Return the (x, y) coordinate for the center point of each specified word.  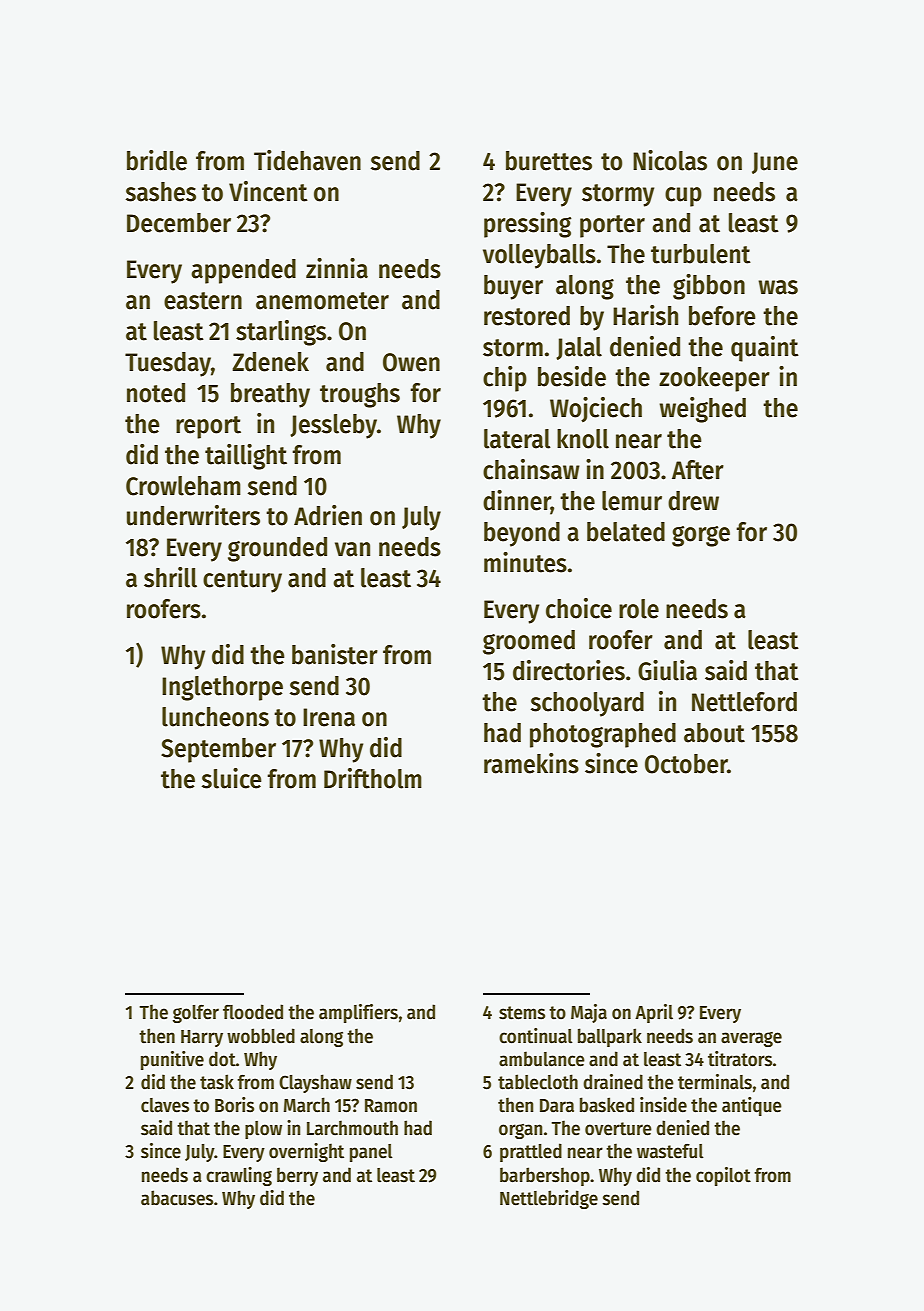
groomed (529, 642)
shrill (170, 577)
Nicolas (670, 160)
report (208, 427)
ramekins (531, 763)
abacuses (177, 1198)
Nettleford (744, 702)
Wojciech (596, 410)
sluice (232, 778)
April (654, 1013)
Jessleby (333, 426)
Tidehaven (307, 160)
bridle (157, 160)
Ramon (391, 1106)
